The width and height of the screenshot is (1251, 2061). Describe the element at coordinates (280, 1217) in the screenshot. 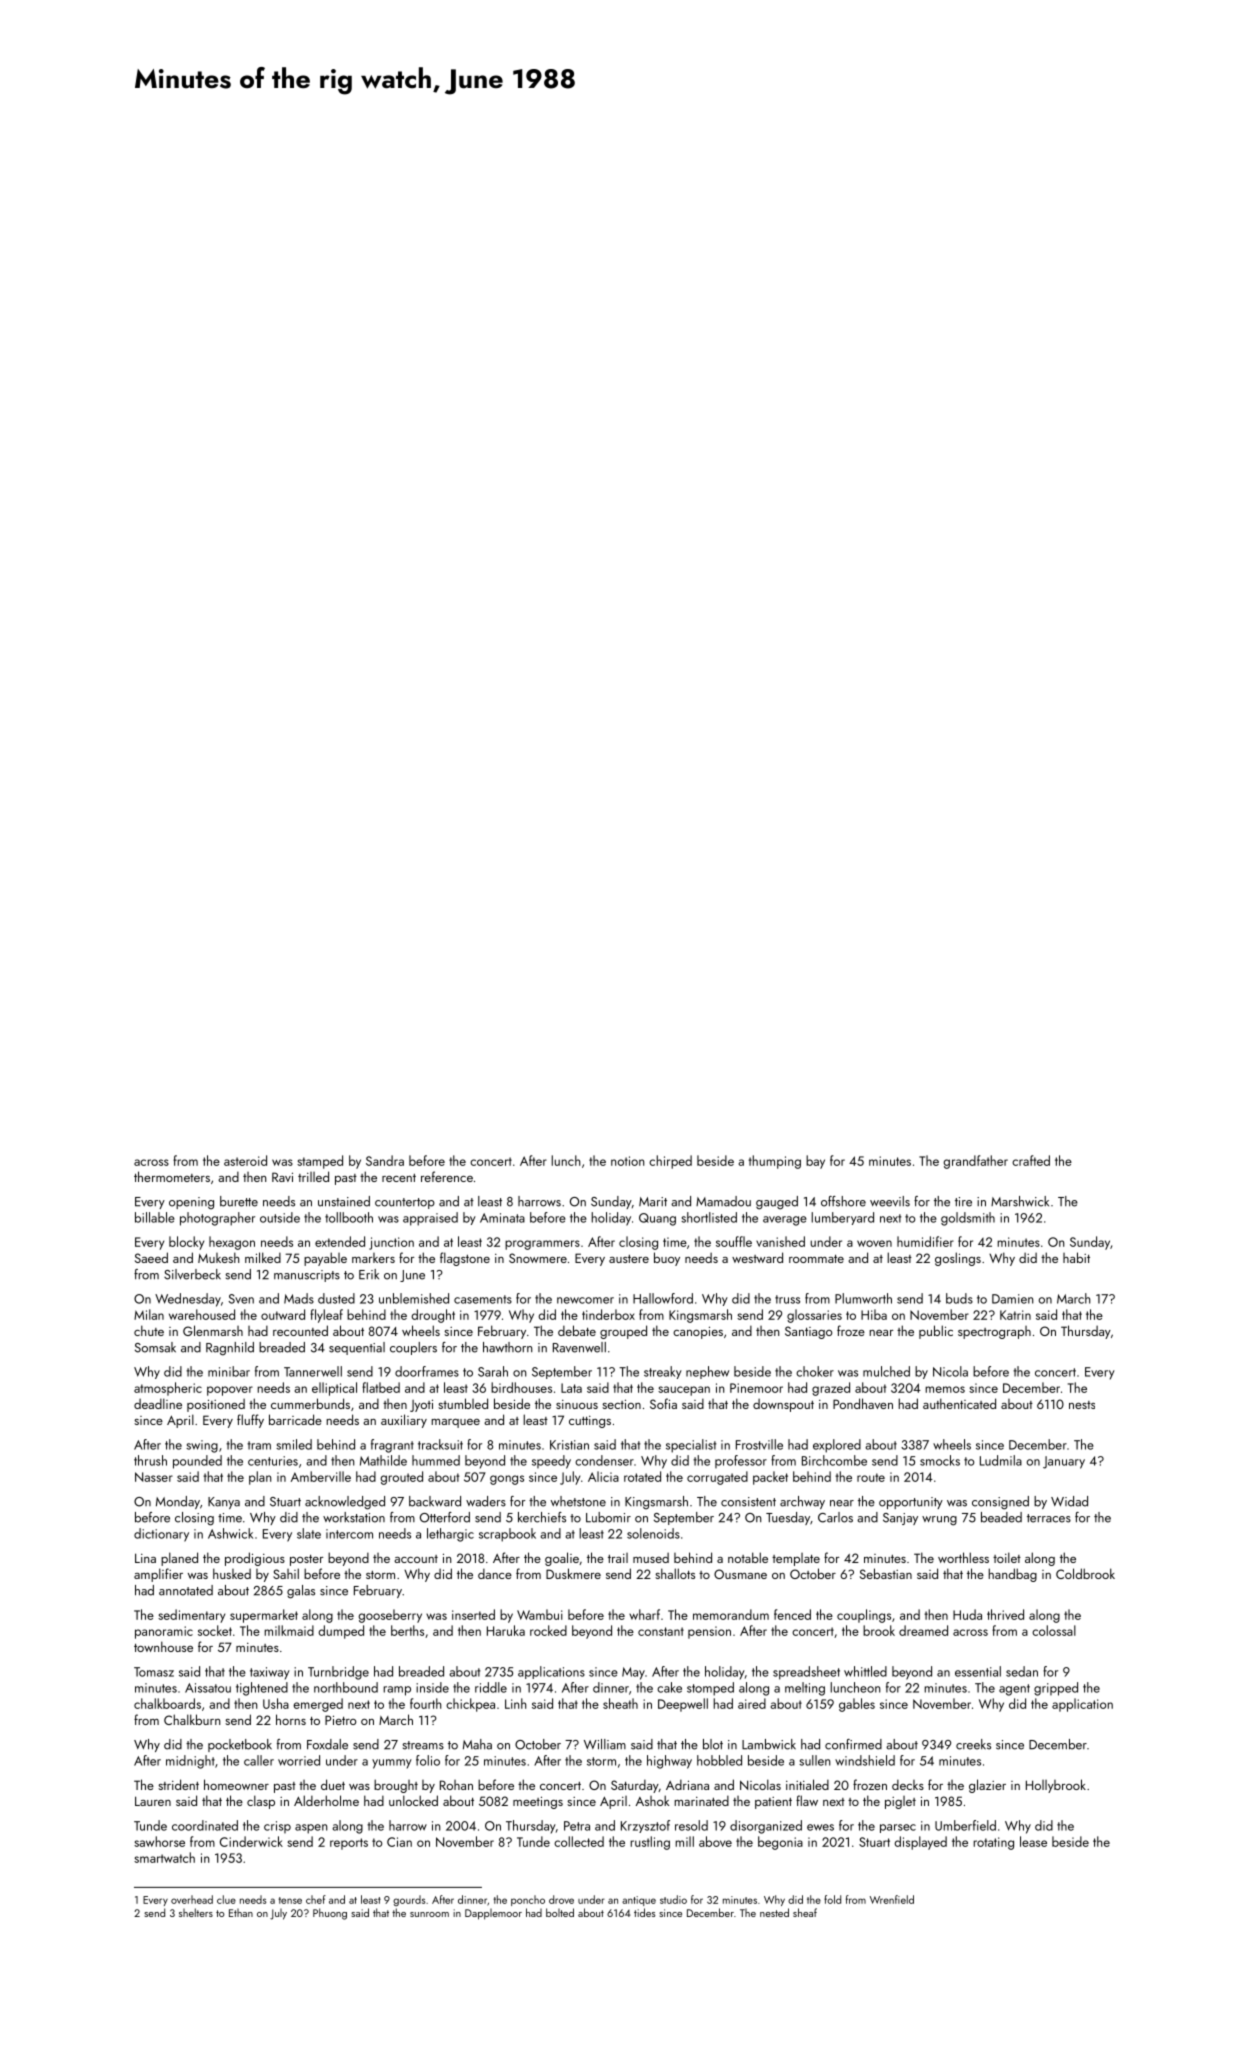

I see `outside` at that location.
